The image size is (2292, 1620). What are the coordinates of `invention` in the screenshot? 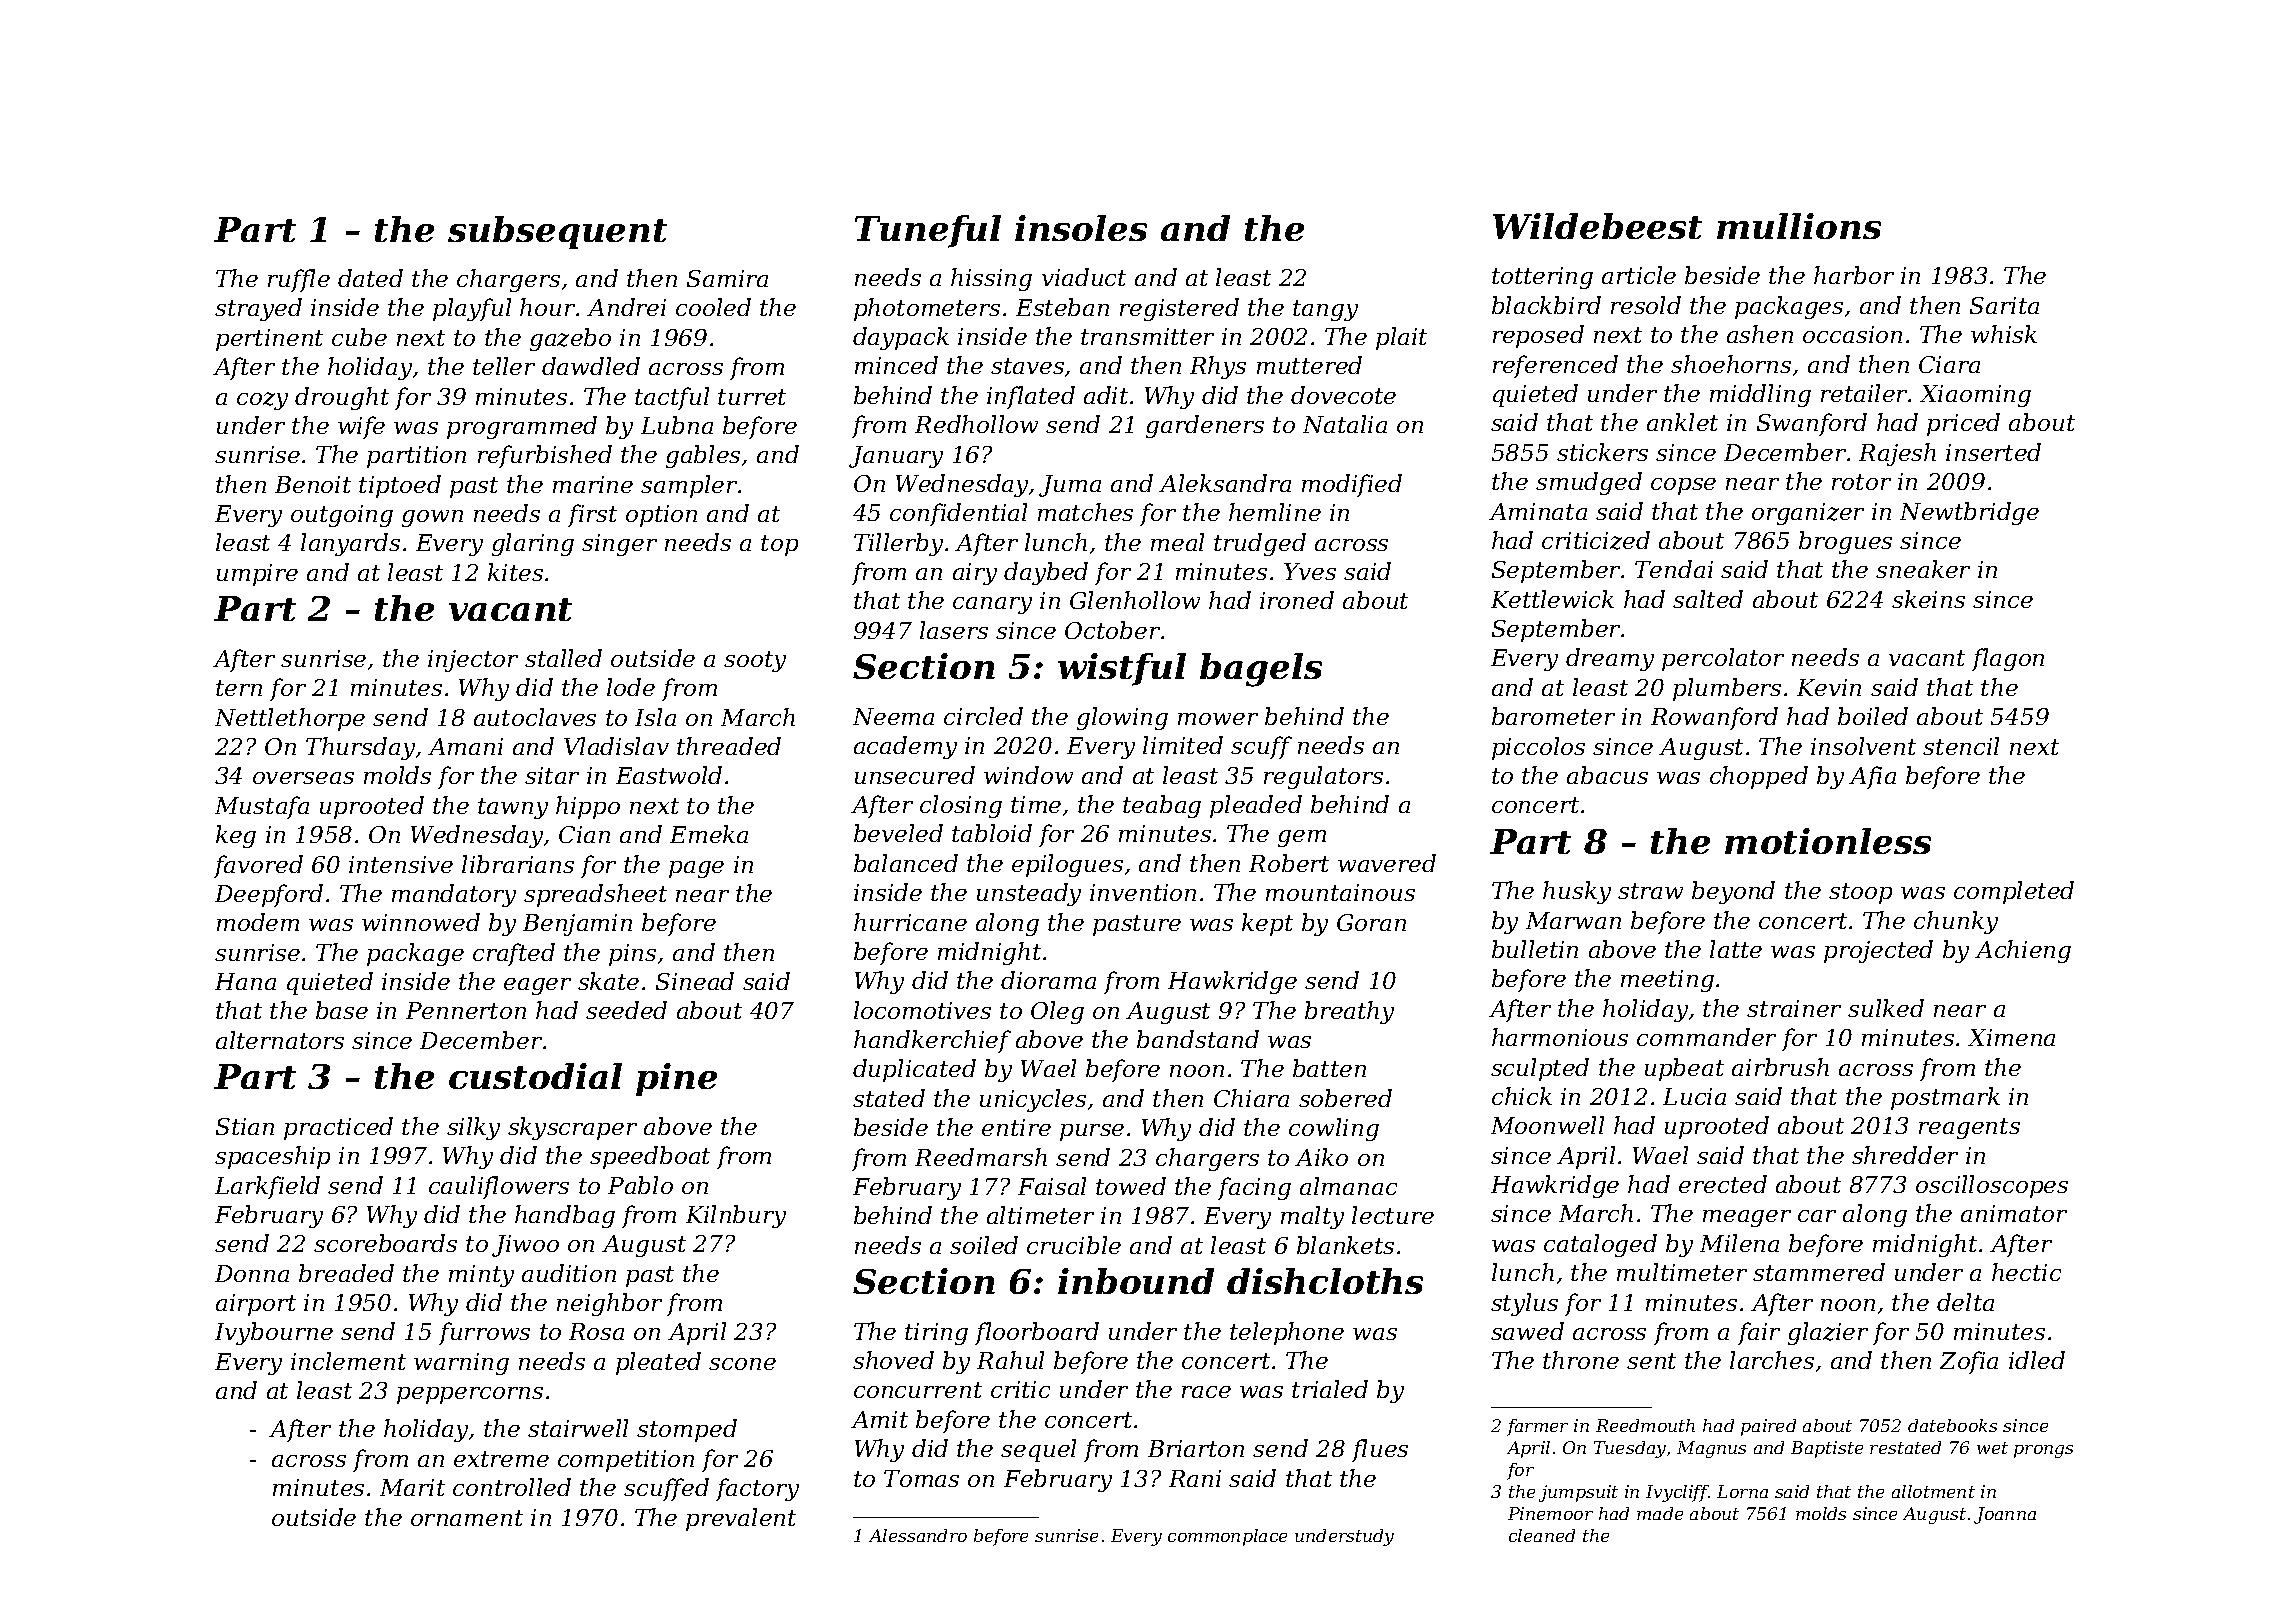 It's located at (1143, 892).
